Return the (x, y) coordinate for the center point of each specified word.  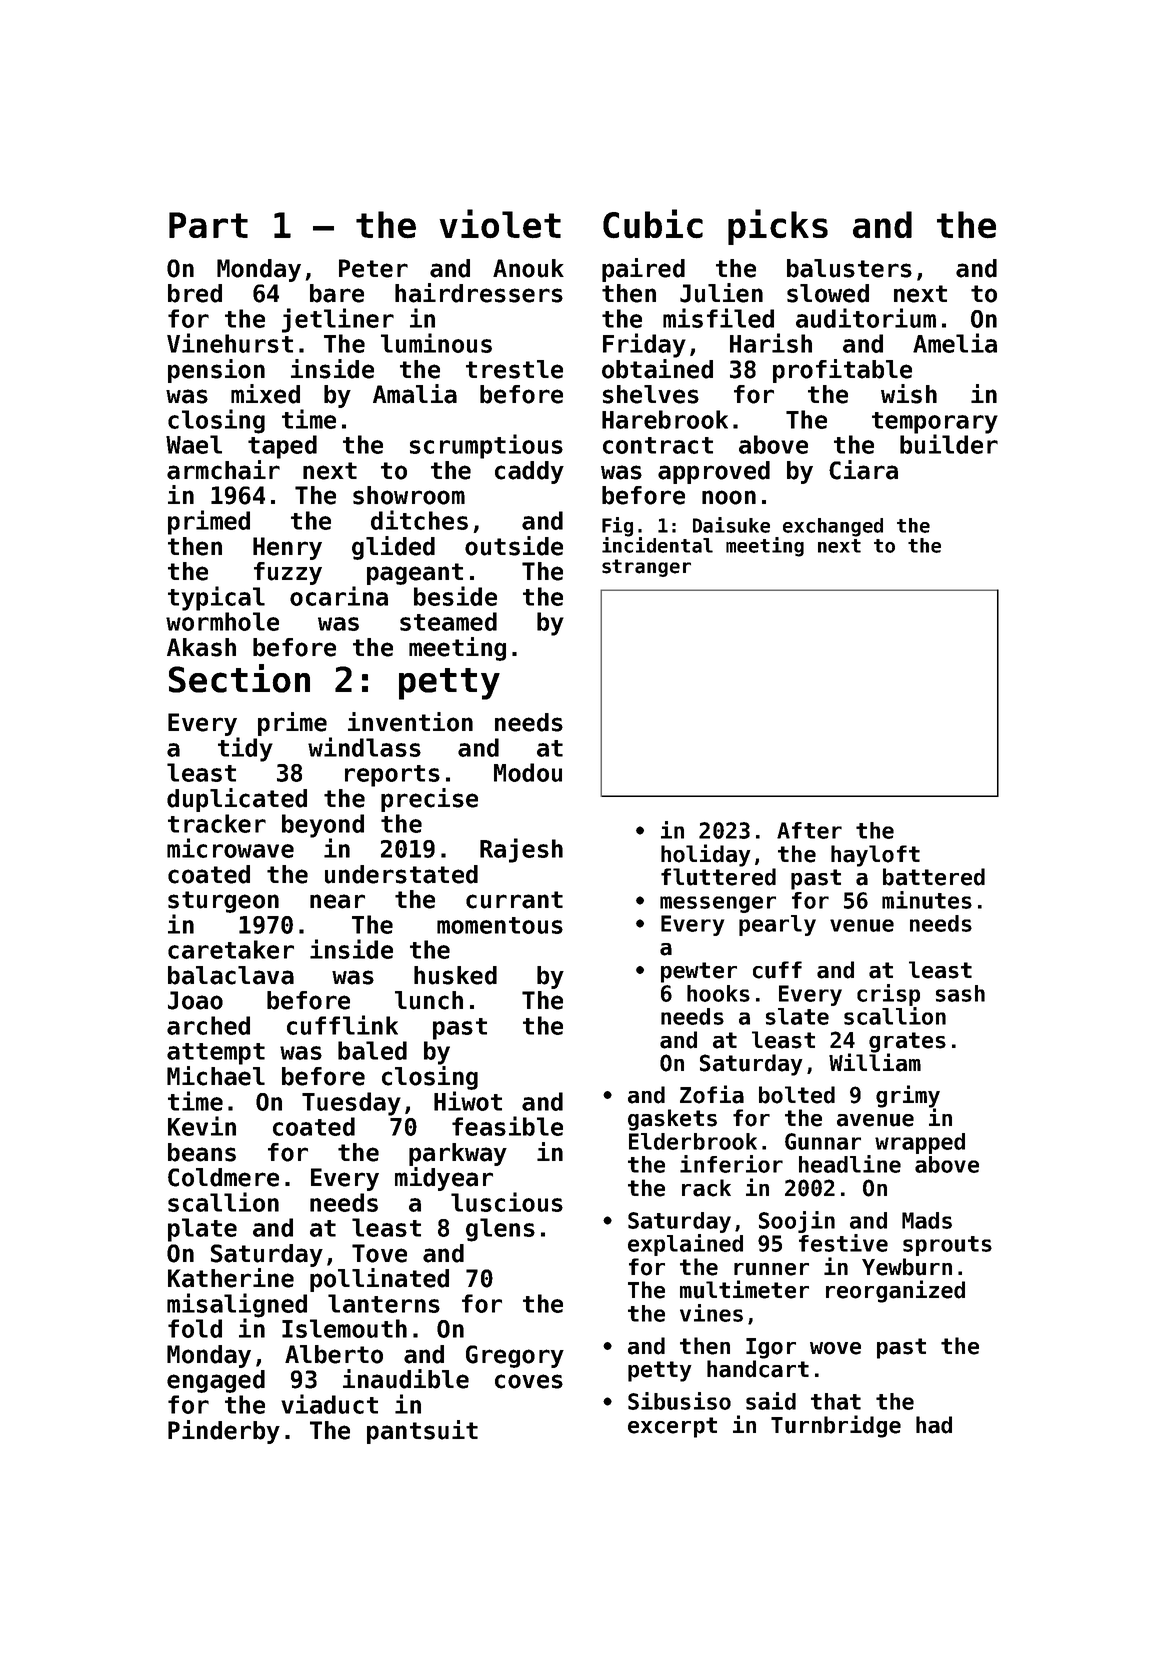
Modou (528, 772)
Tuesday (351, 1104)
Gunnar (823, 1141)
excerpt (672, 1427)
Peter (373, 268)
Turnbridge (836, 1426)
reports (392, 776)
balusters (849, 268)
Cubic (653, 224)
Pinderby (224, 1432)
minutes (927, 900)
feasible (507, 1126)
